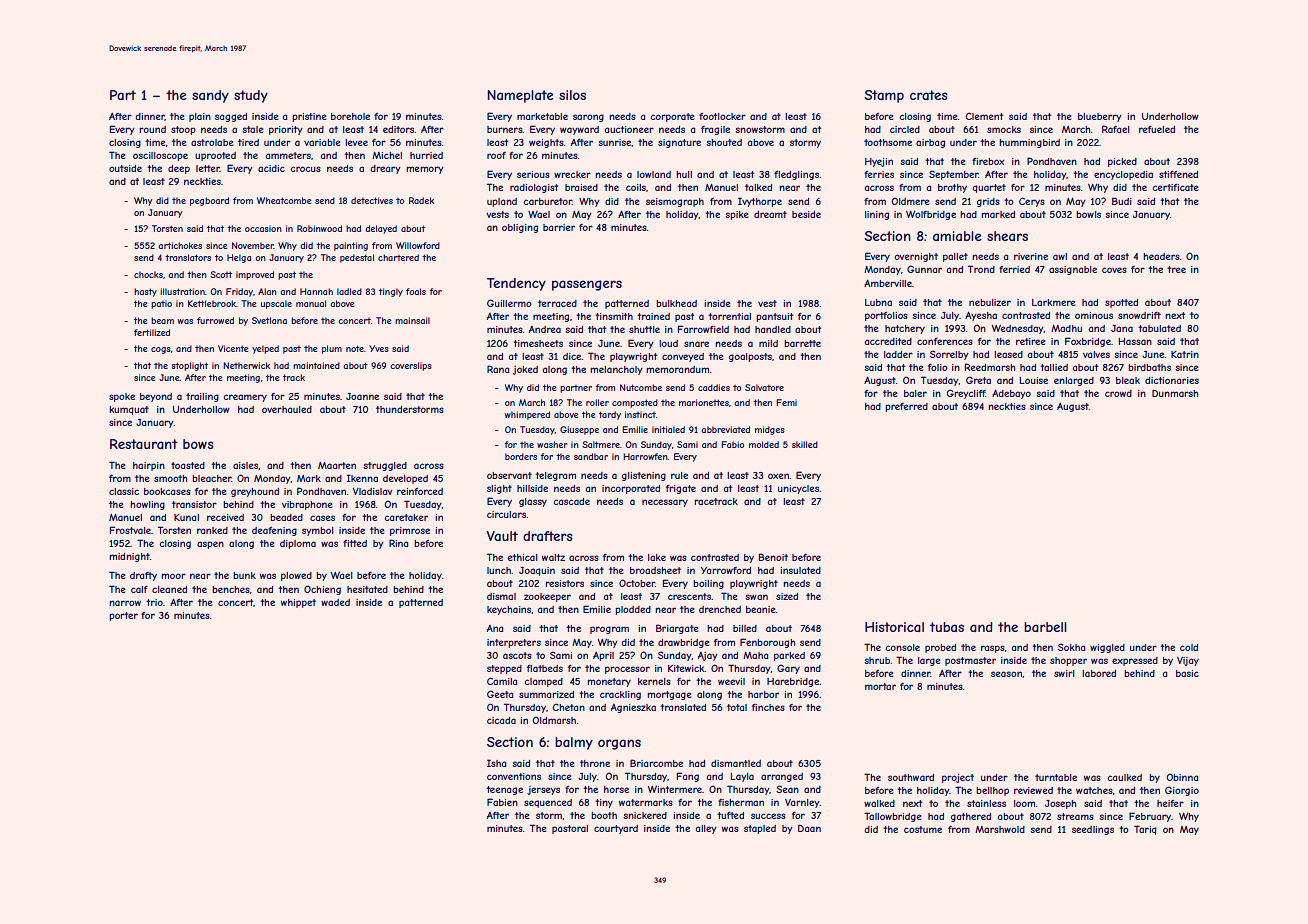 This image has width=1308, height=924. I want to click on ethical, so click(523, 557).
